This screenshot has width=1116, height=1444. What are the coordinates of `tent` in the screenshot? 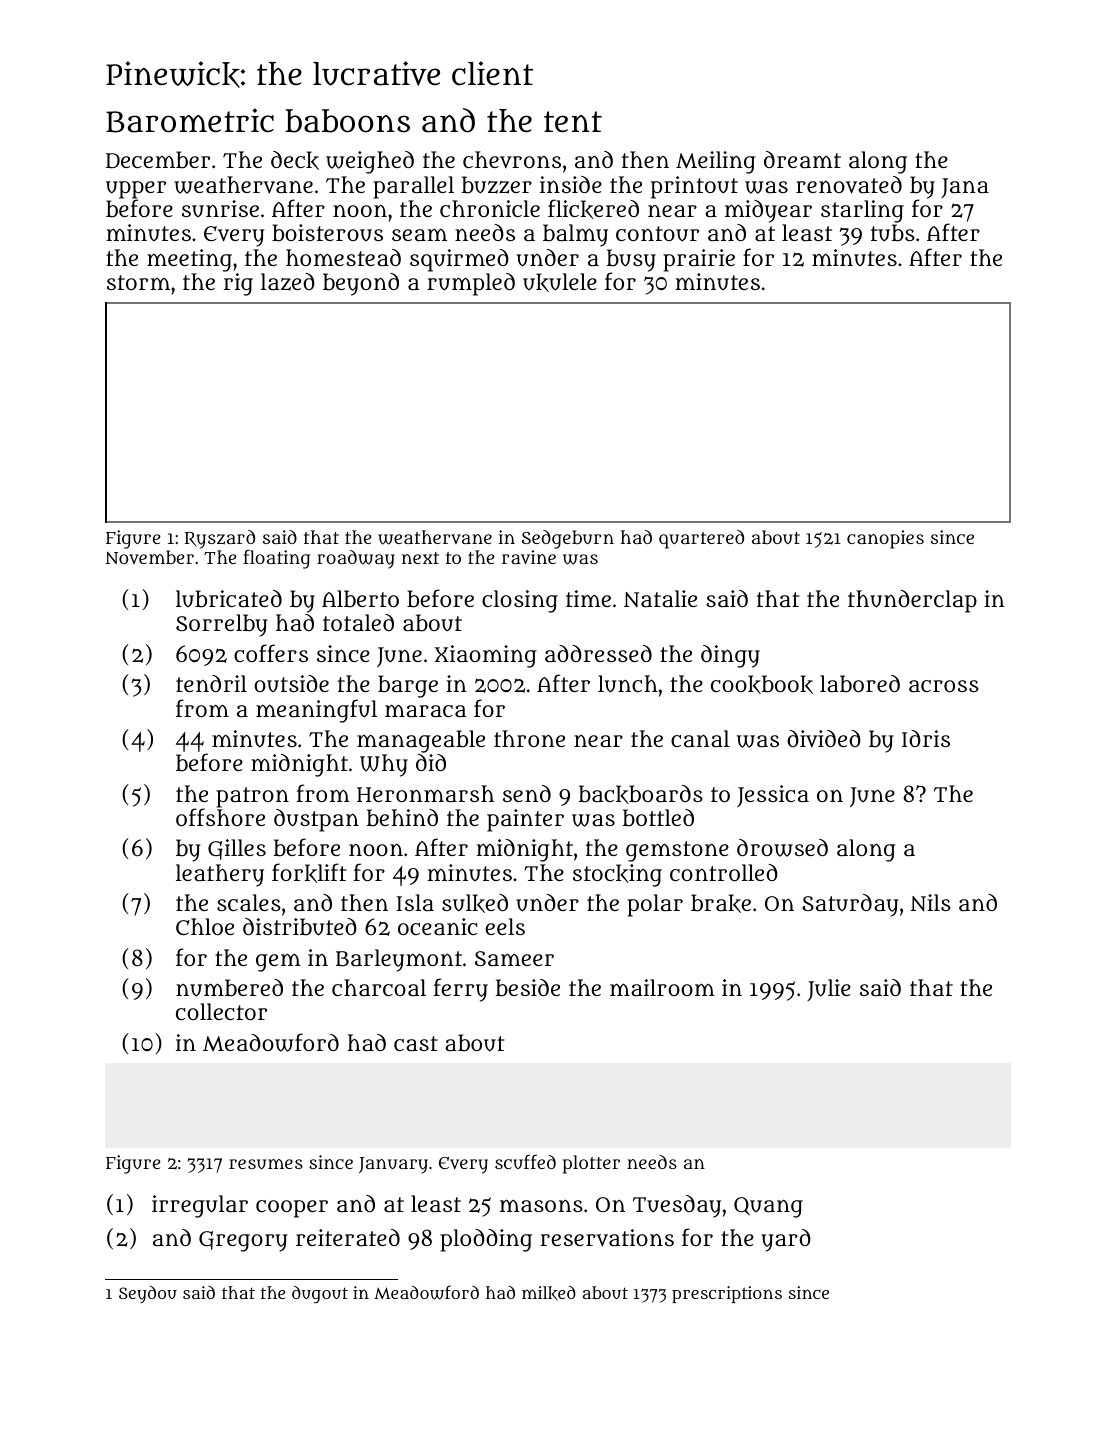 It's located at (573, 121).
